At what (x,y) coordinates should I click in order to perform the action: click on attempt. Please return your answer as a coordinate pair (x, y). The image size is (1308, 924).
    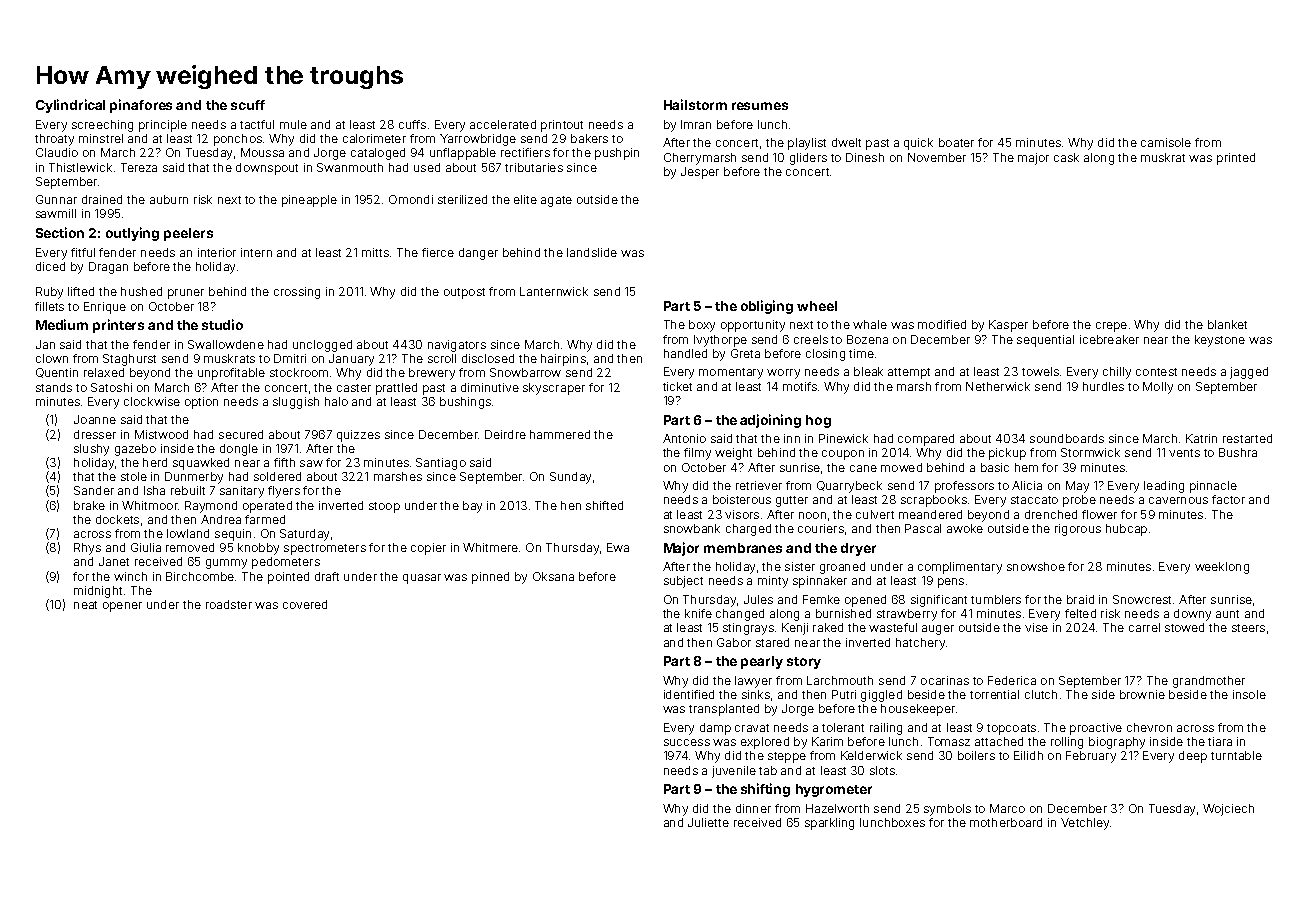
    Looking at the image, I should click on (909, 373).
